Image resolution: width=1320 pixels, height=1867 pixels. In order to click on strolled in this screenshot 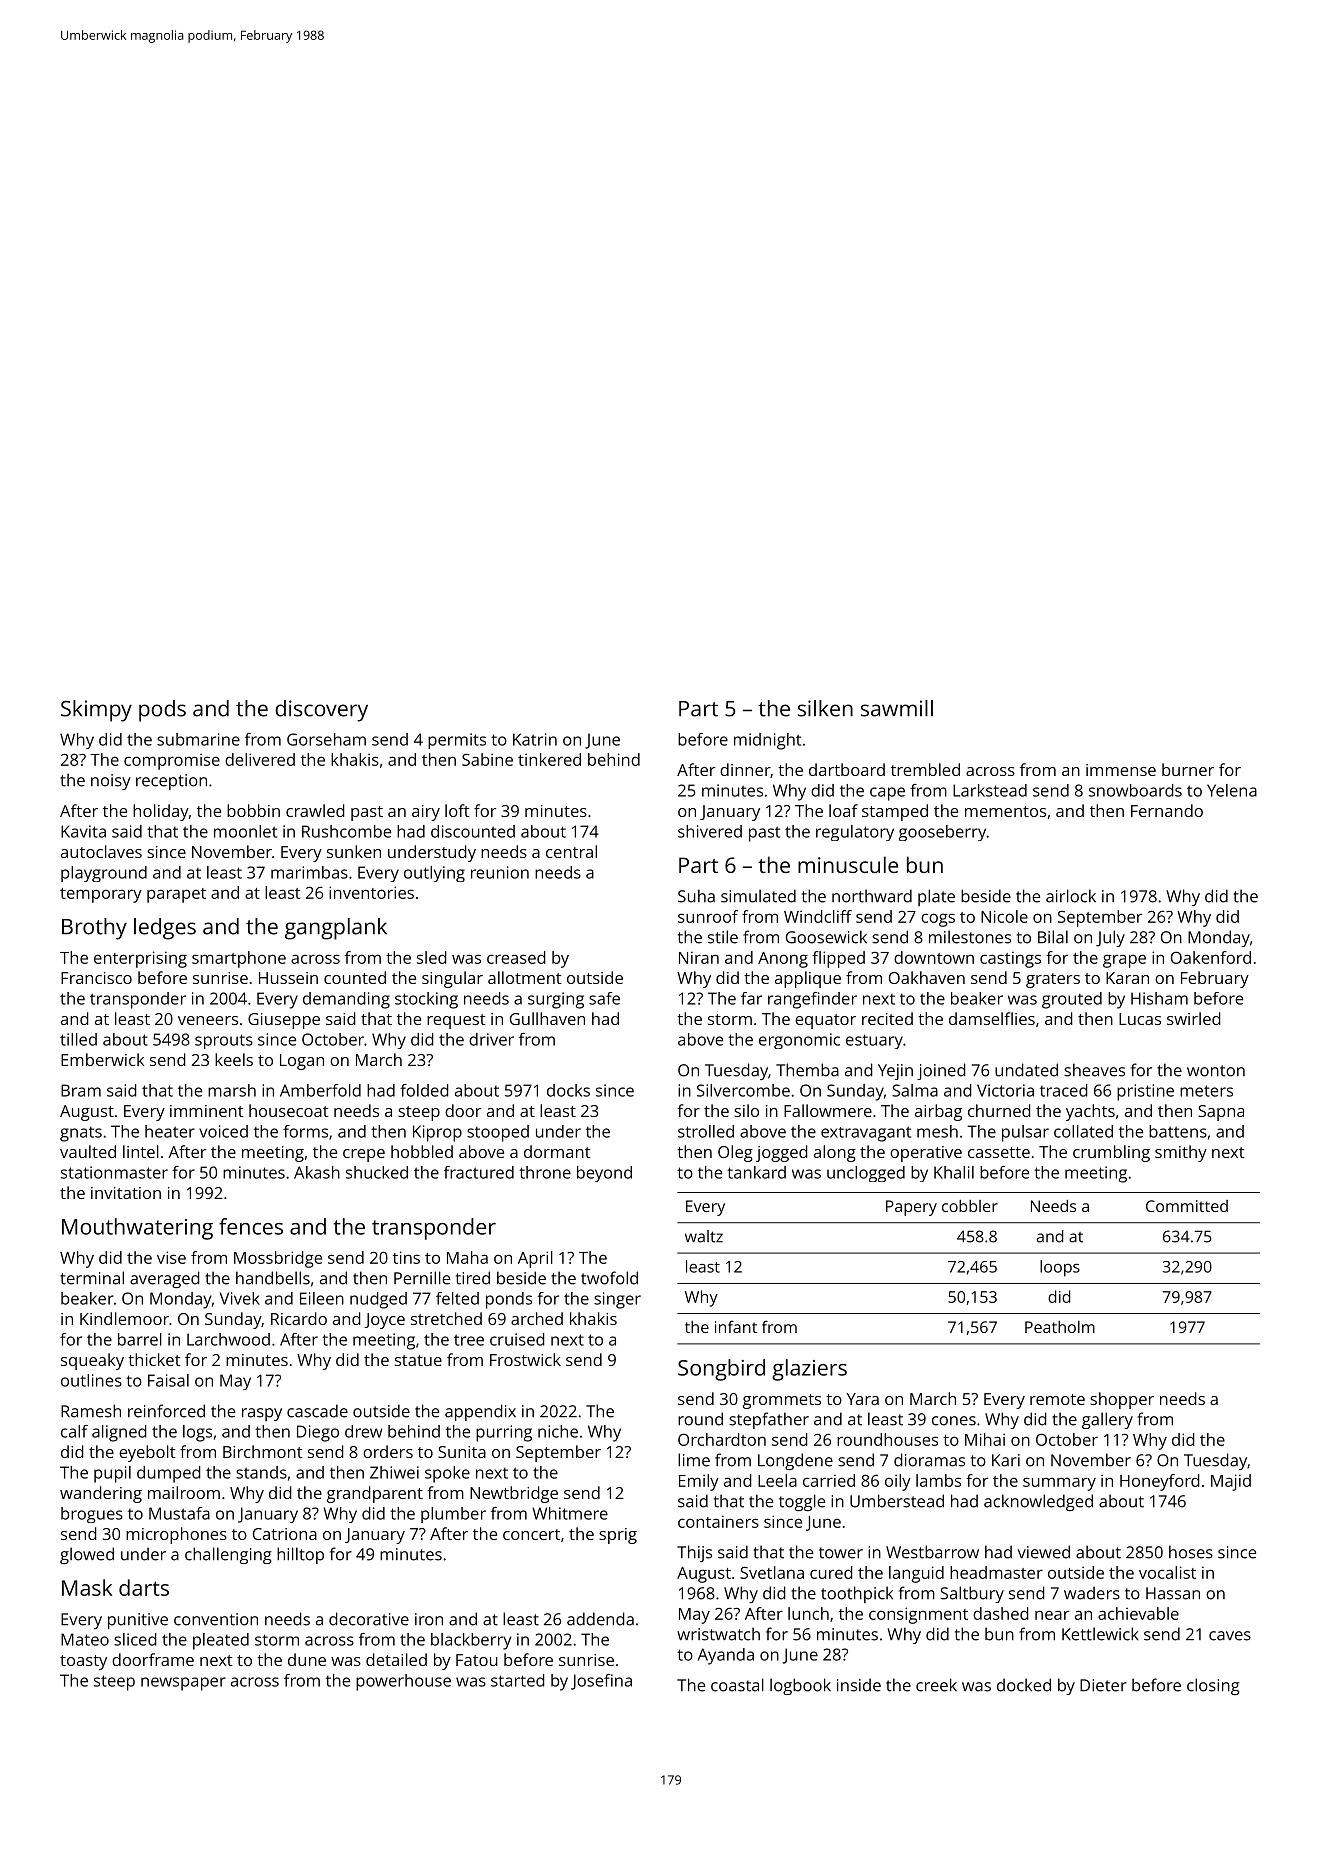, I will do `click(706, 1131)`.
